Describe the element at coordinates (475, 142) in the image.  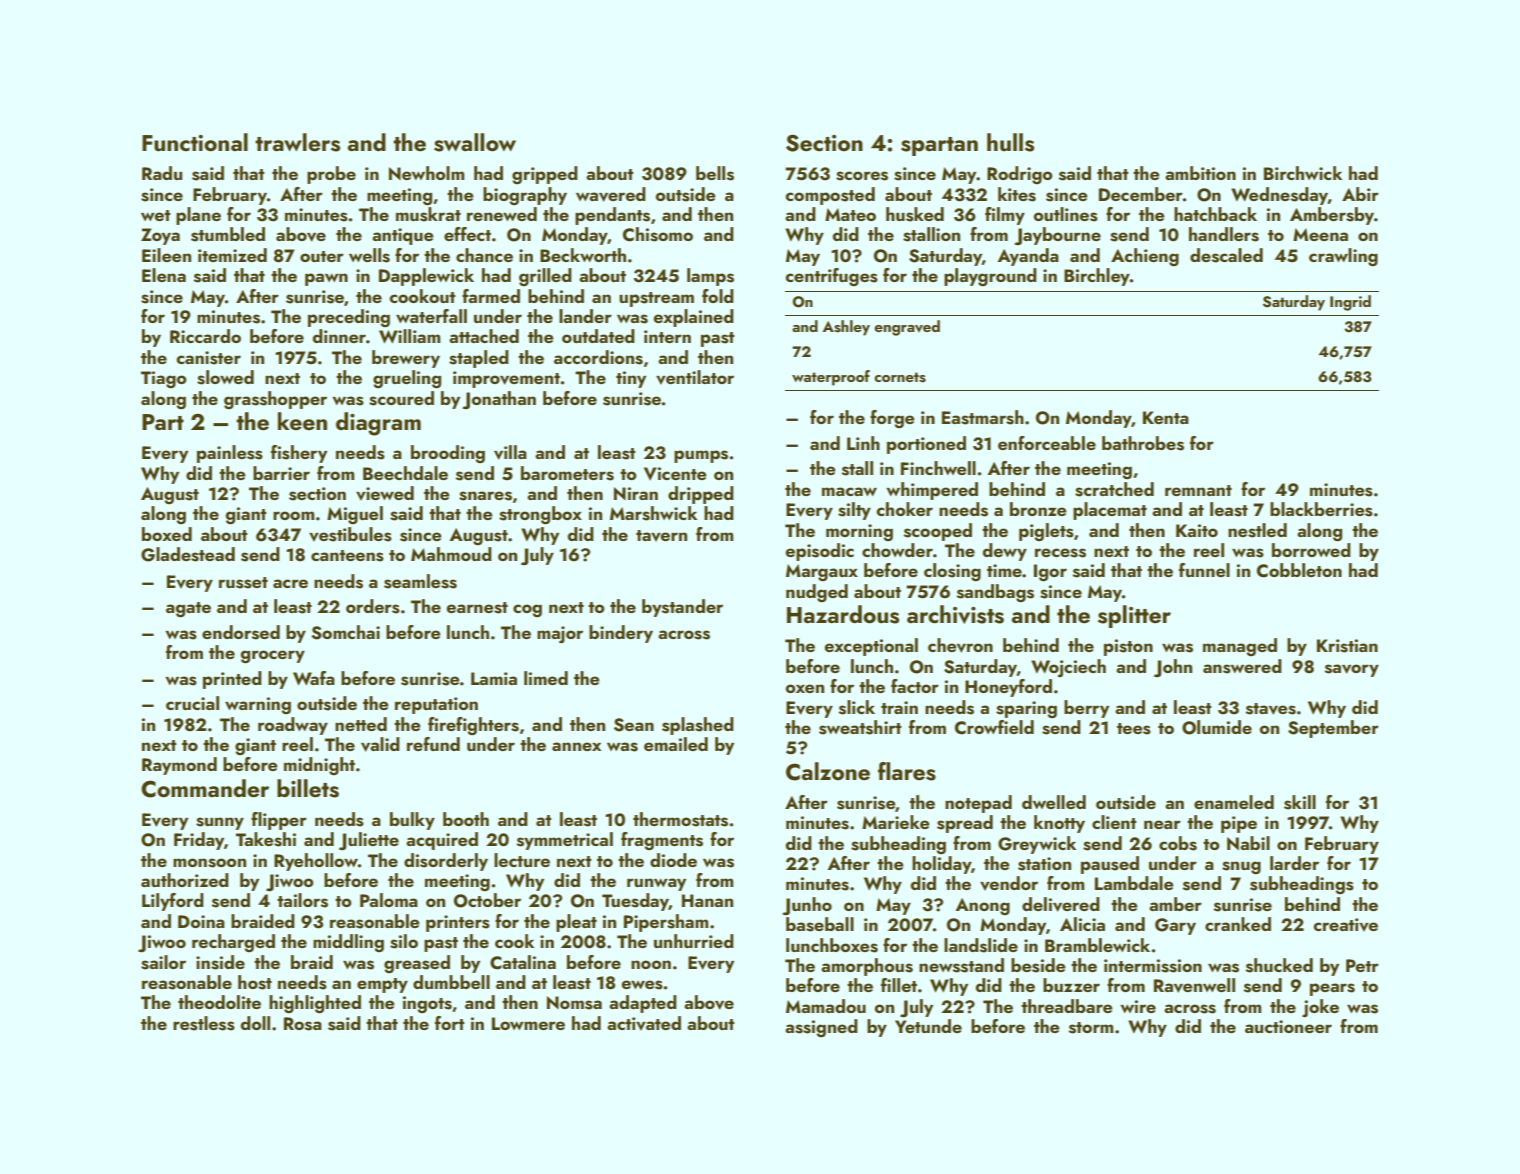
I see `swallow` at that location.
